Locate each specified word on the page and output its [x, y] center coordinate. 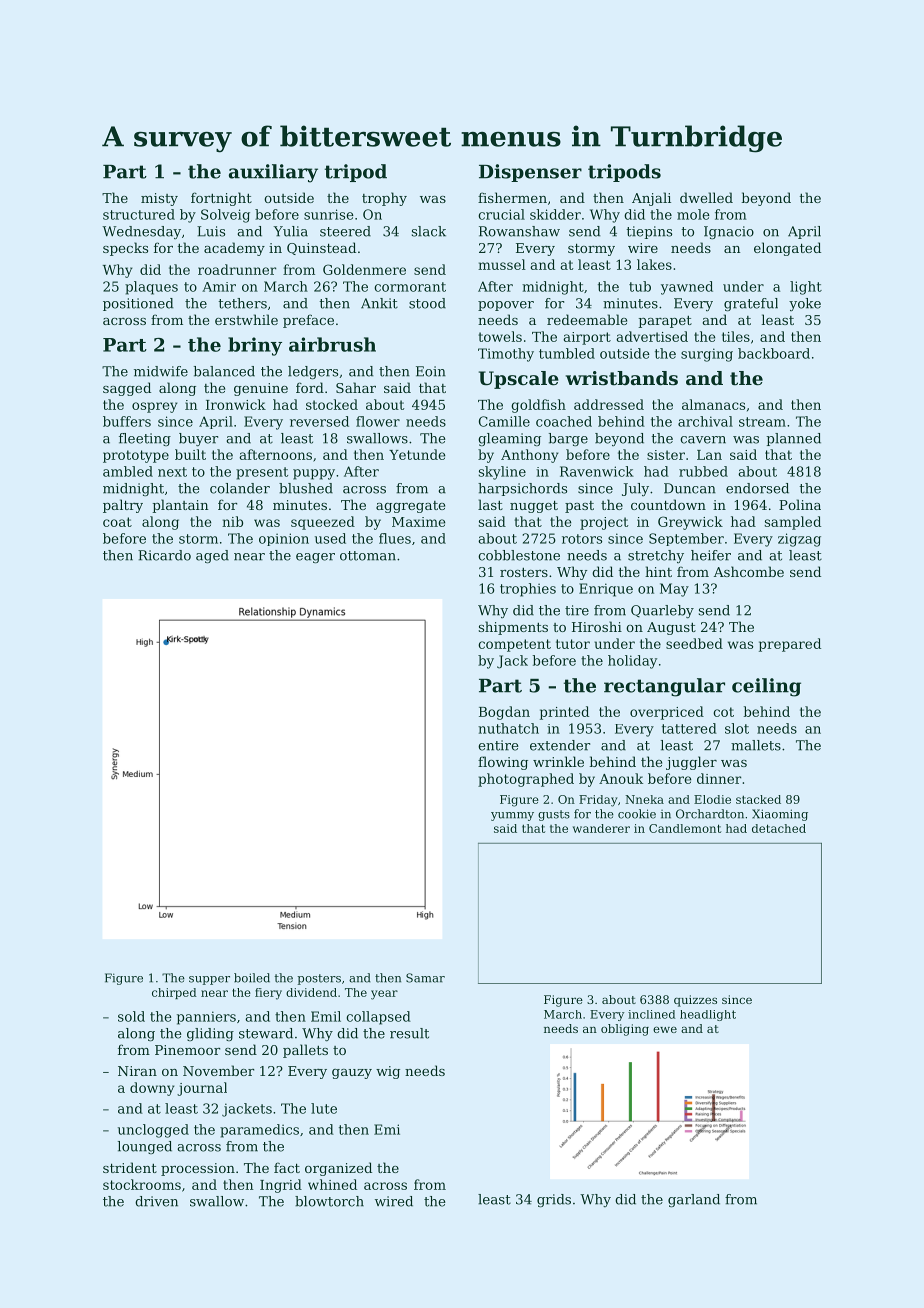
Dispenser [530, 173]
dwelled [706, 197]
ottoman [368, 556]
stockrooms [142, 1184]
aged [212, 556]
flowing [503, 763]
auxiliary [273, 173]
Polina [800, 504]
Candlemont [685, 828]
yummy [512, 816]
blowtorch [329, 1201]
